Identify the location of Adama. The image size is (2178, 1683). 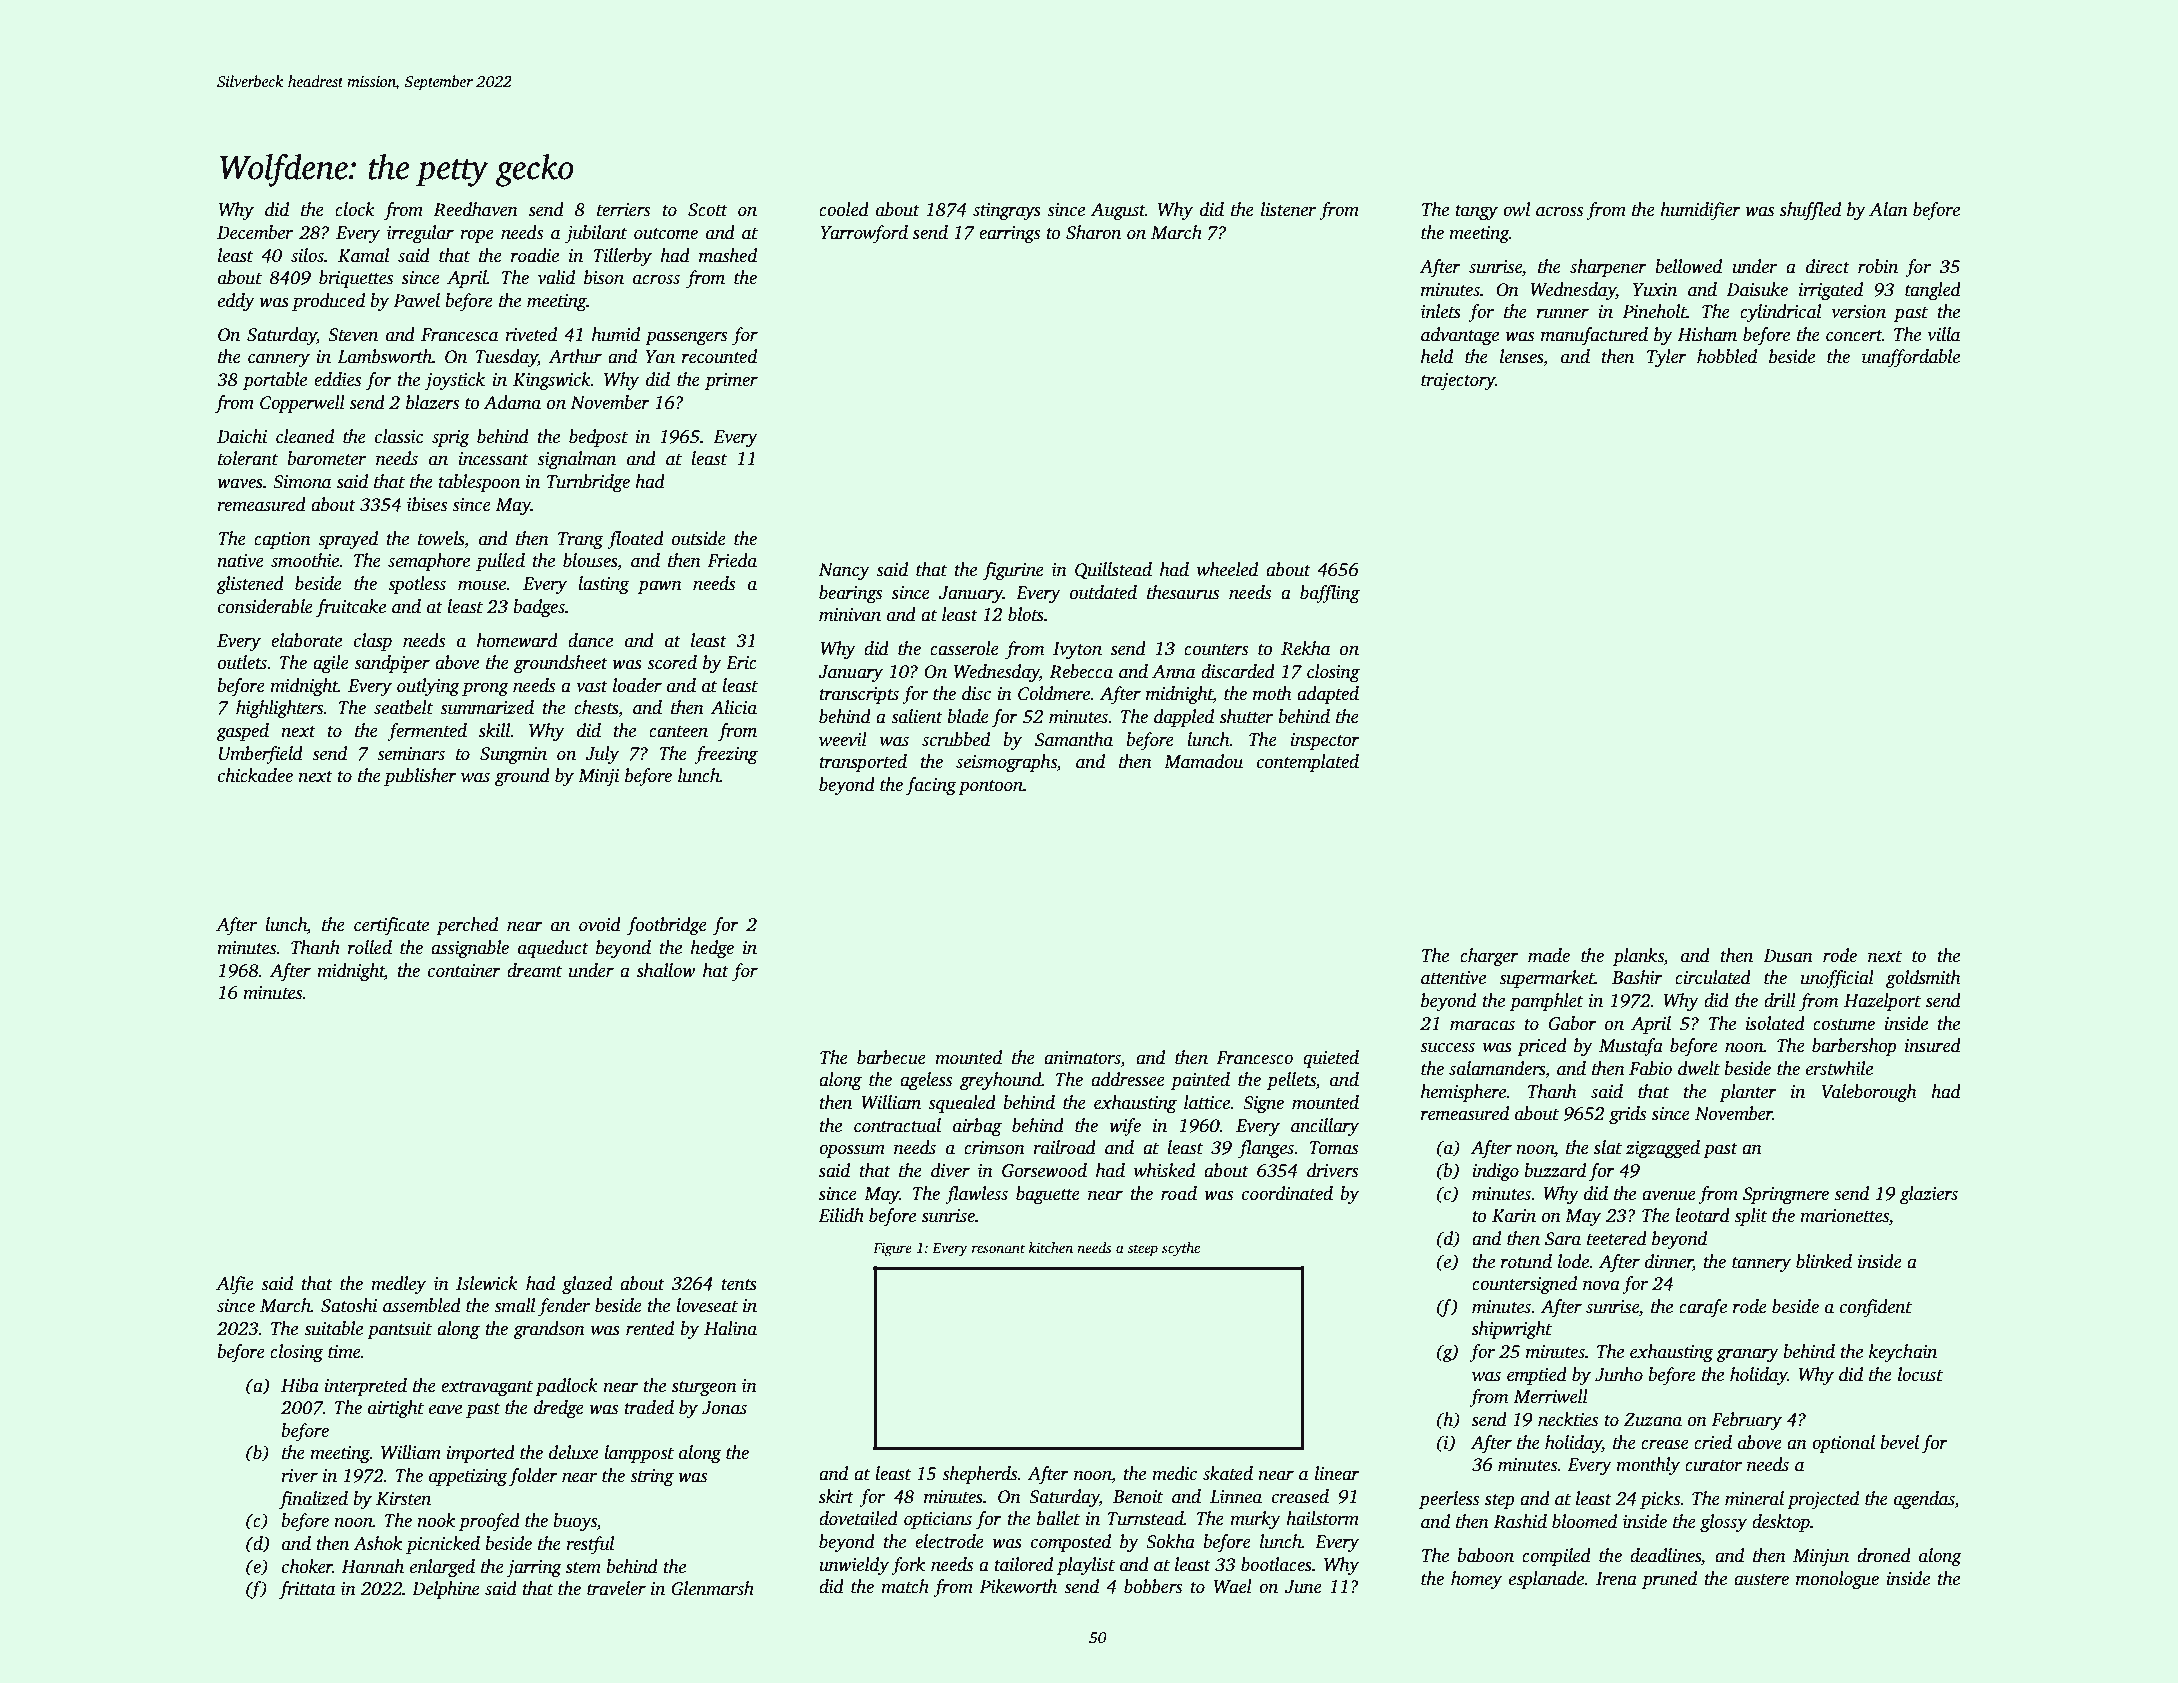
(512, 402).
